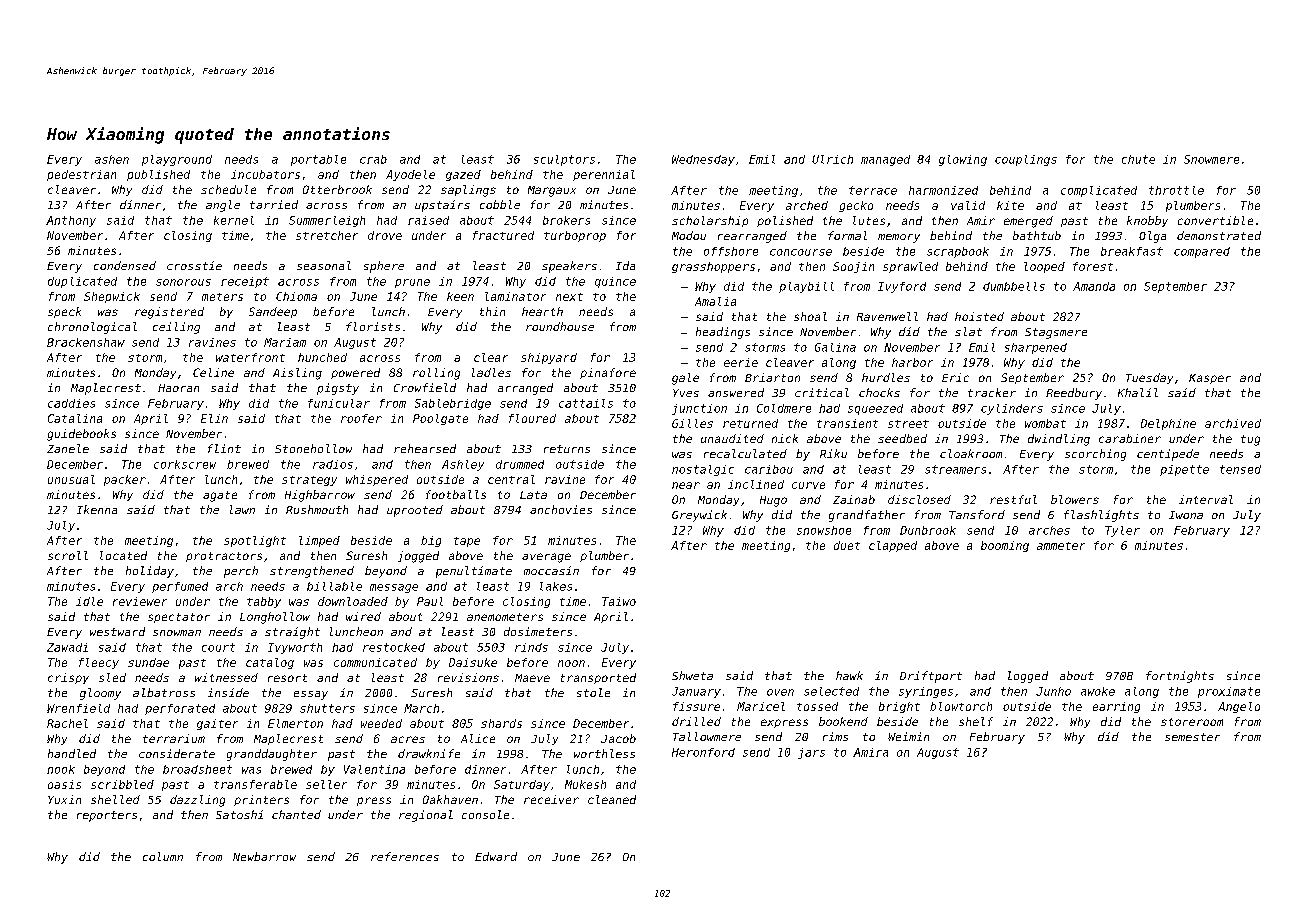  What do you see at coordinates (163, 856) in the screenshot?
I see `column` at bounding box center [163, 856].
